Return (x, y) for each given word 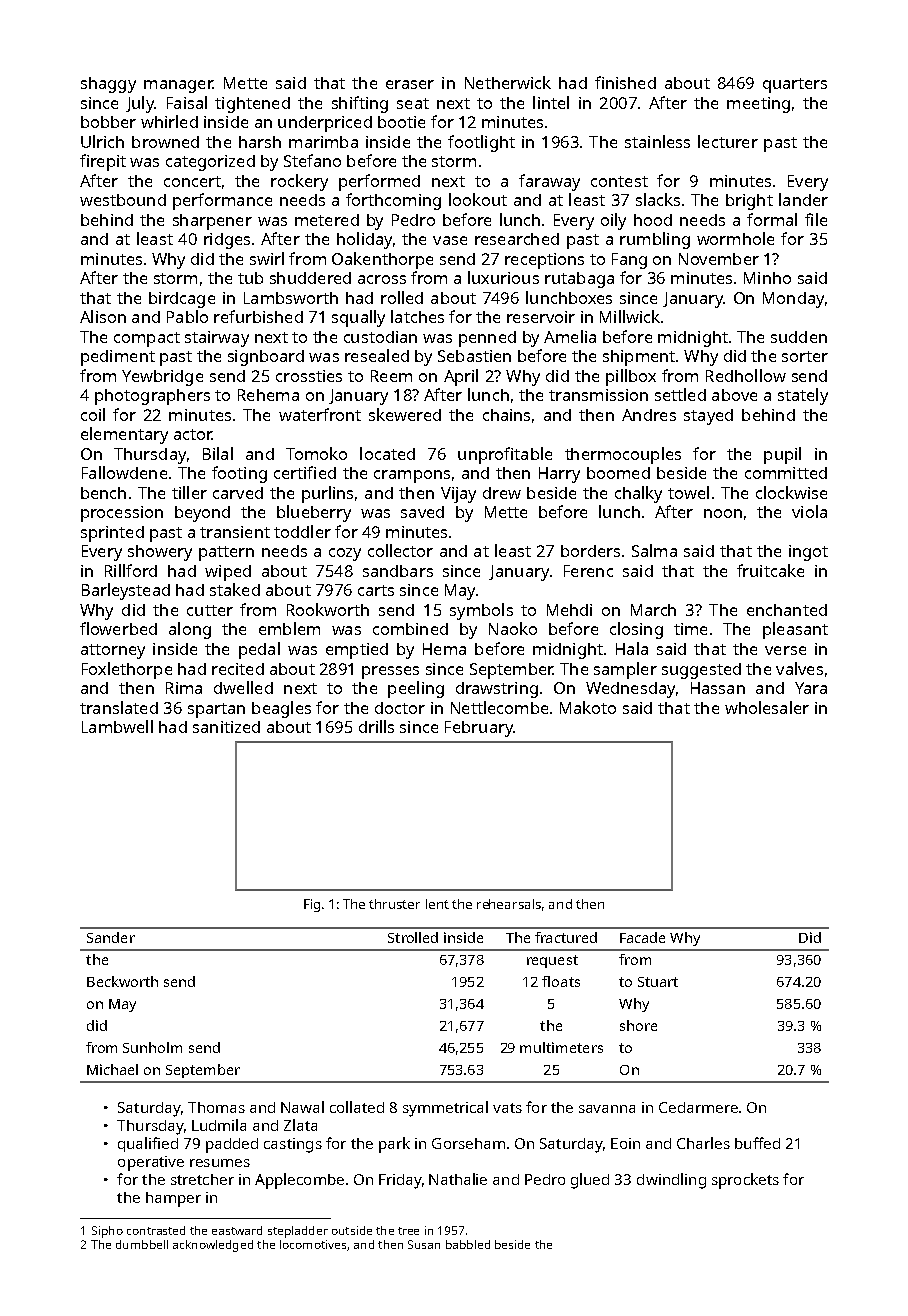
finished (625, 82)
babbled (468, 1244)
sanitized (226, 727)
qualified (148, 1144)
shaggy (108, 85)
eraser (410, 84)
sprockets (745, 1181)
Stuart (658, 982)
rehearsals (509, 904)
